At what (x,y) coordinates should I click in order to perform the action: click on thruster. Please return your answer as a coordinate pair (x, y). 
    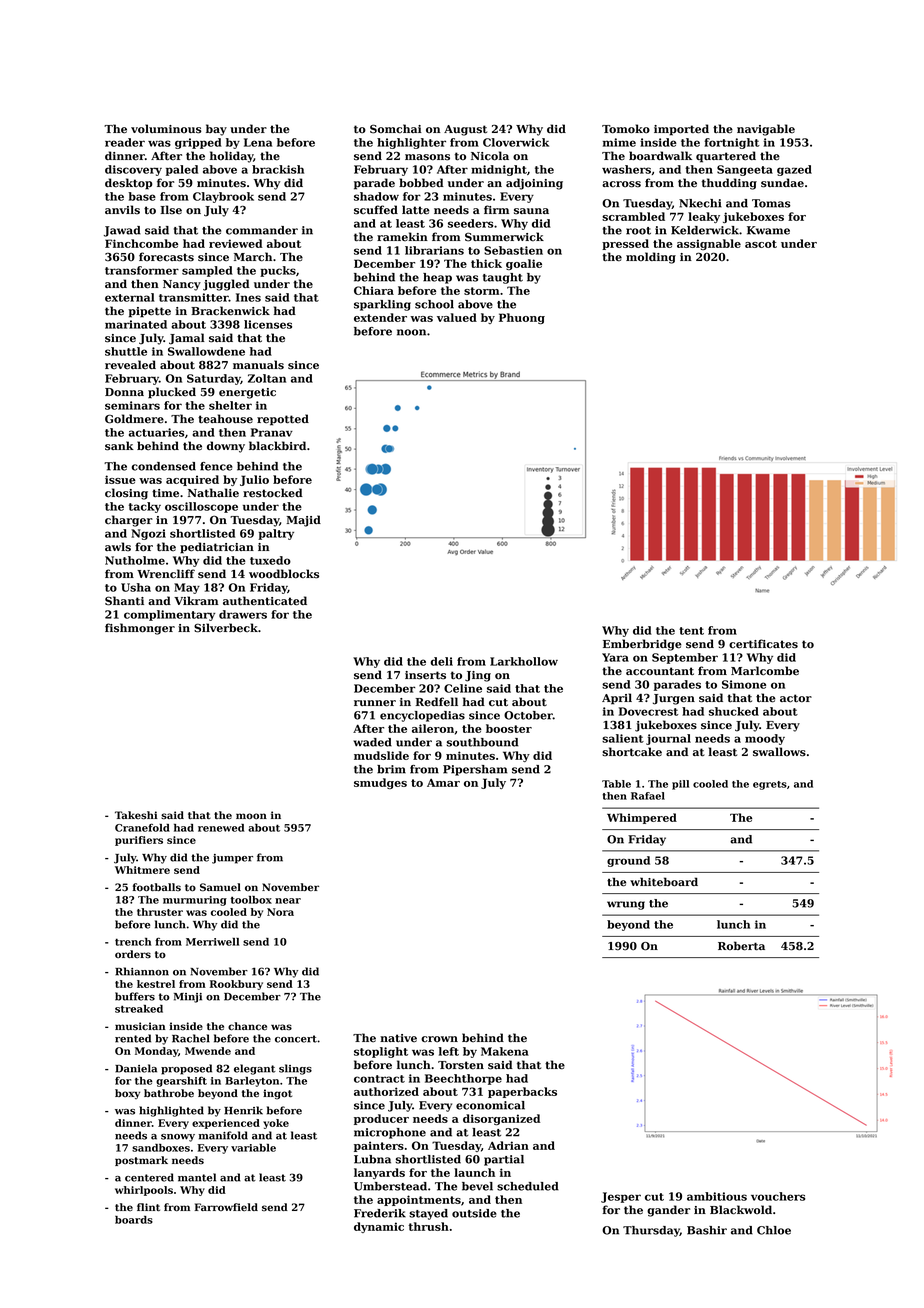
    Looking at the image, I should click on (160, 912).
